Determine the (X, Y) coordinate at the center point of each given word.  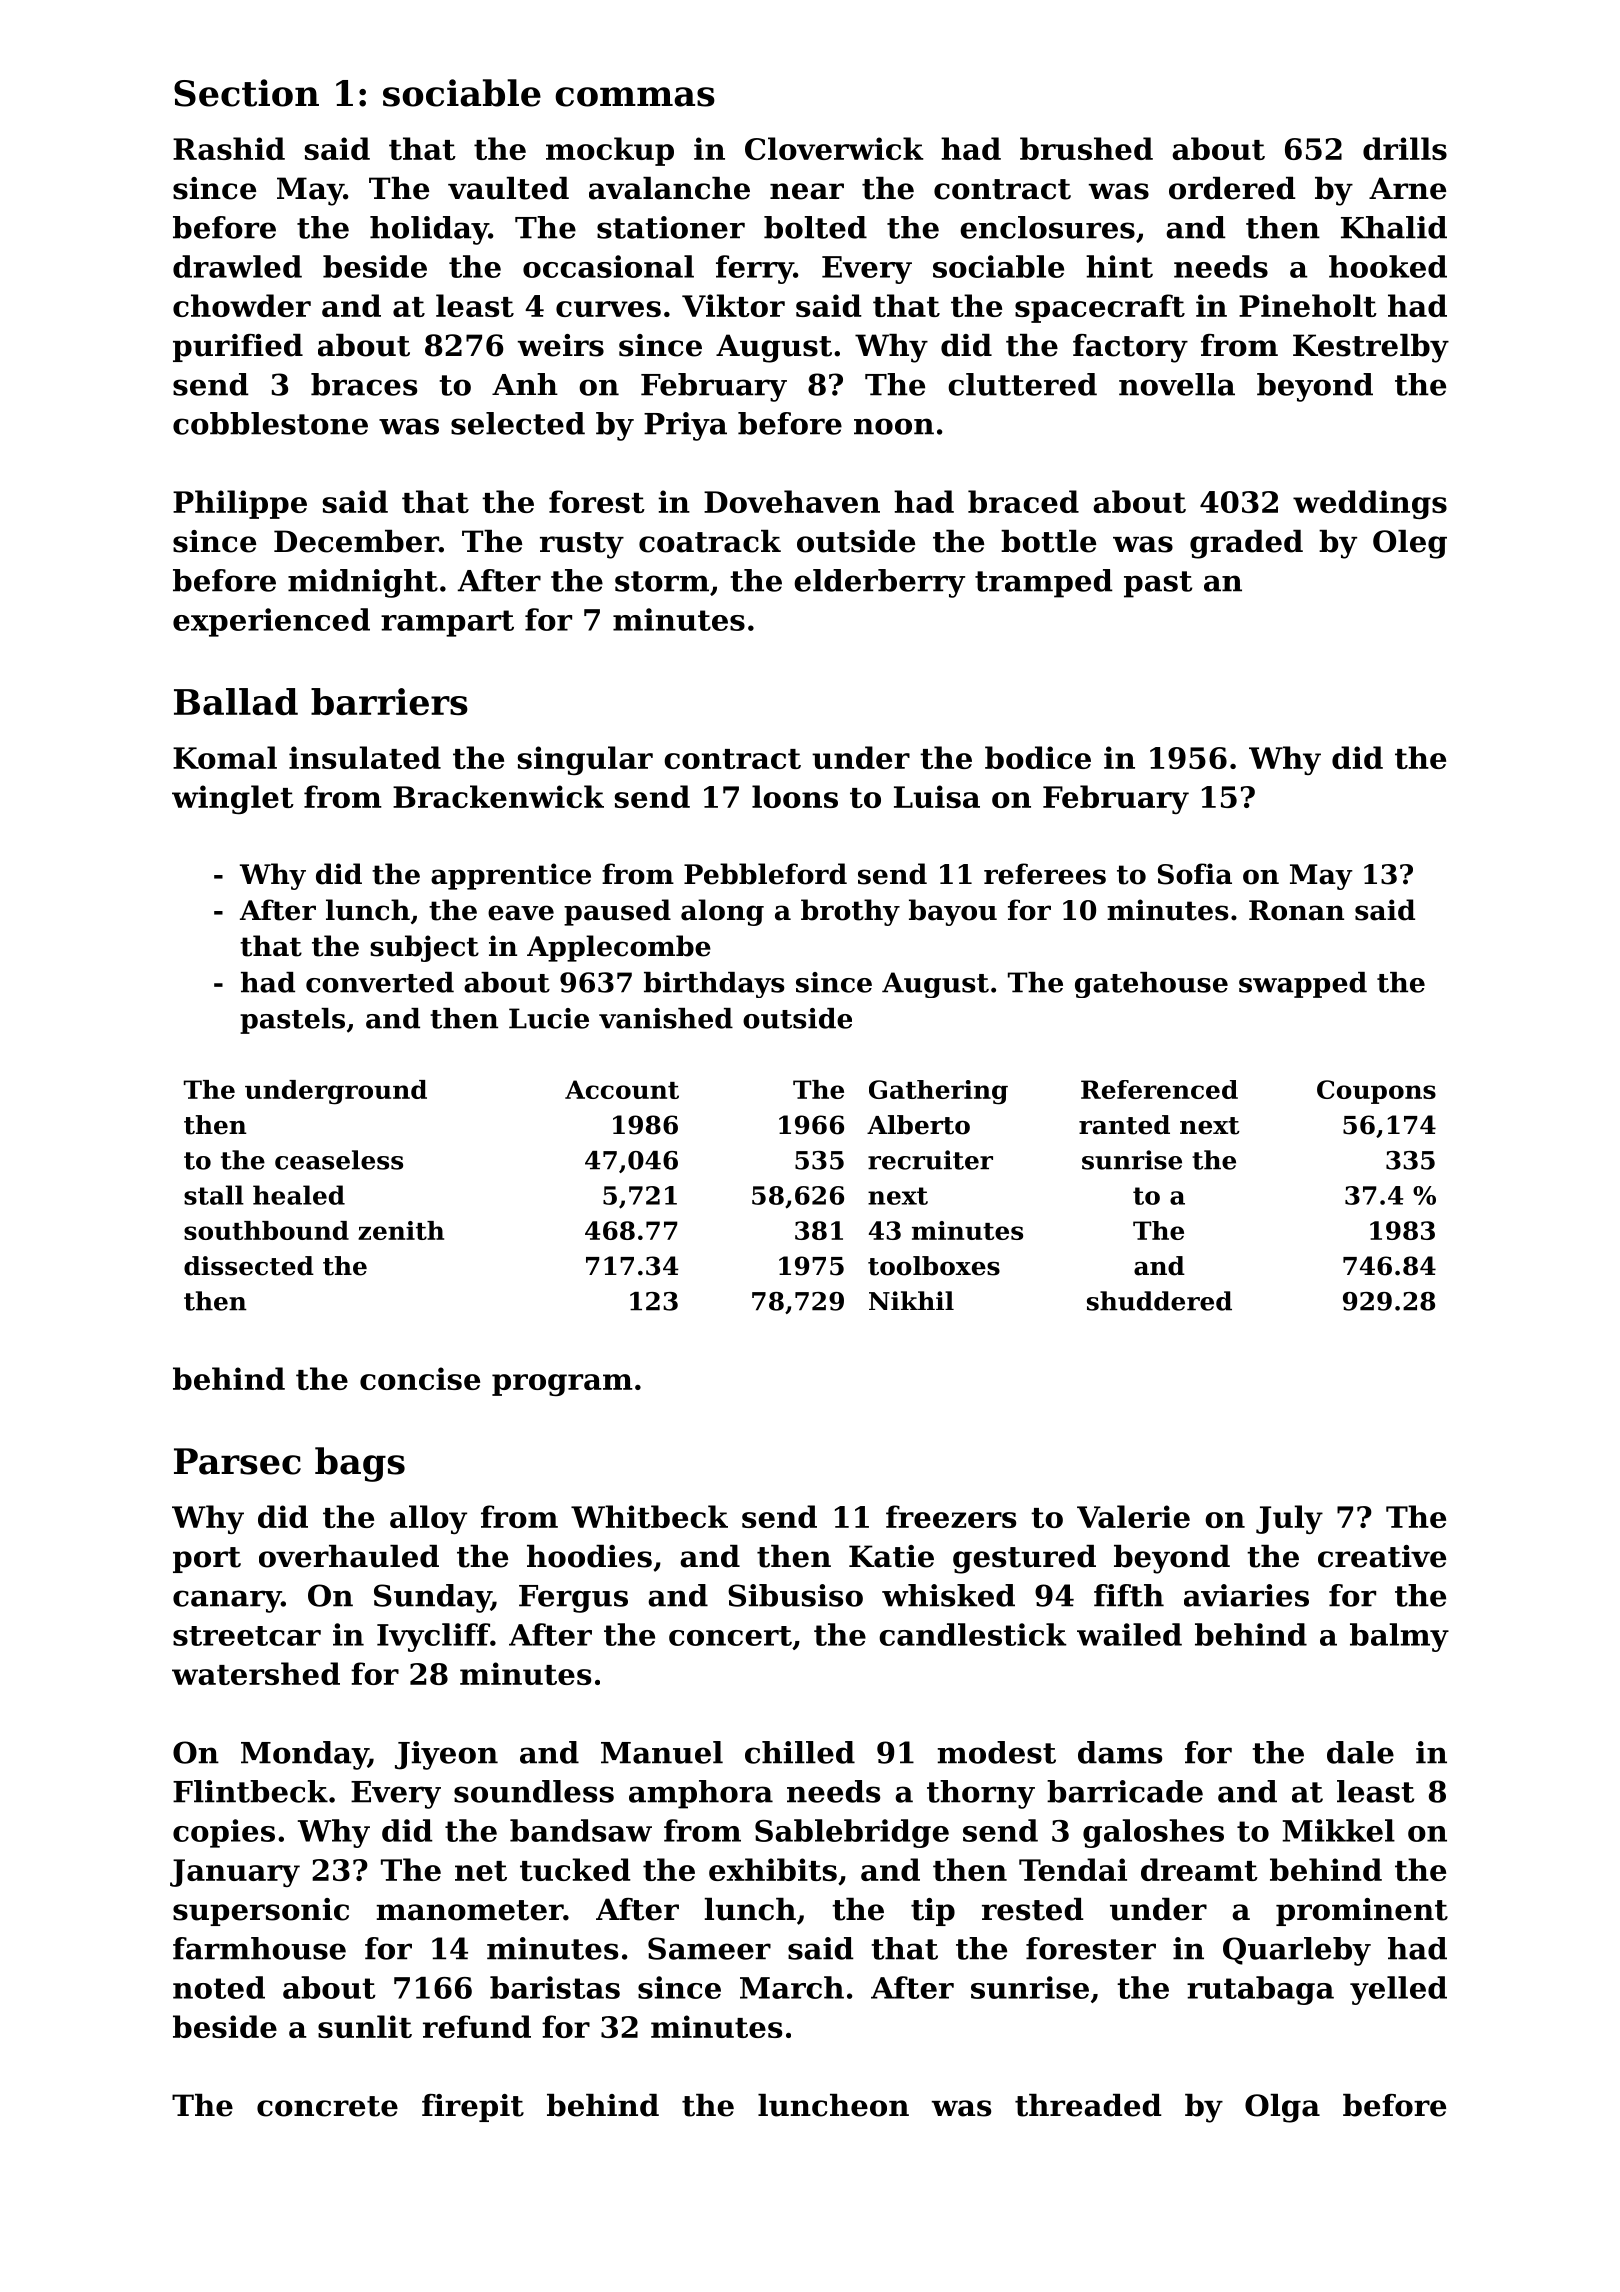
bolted (815, 227)
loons (795, 796)
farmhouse (259, 1948)
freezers (951, 1516)
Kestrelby (1371, 348)
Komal (225, 757)
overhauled (349, 1556)
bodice (1038, 757)
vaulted (508, 188)
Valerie (1133, 1516)
